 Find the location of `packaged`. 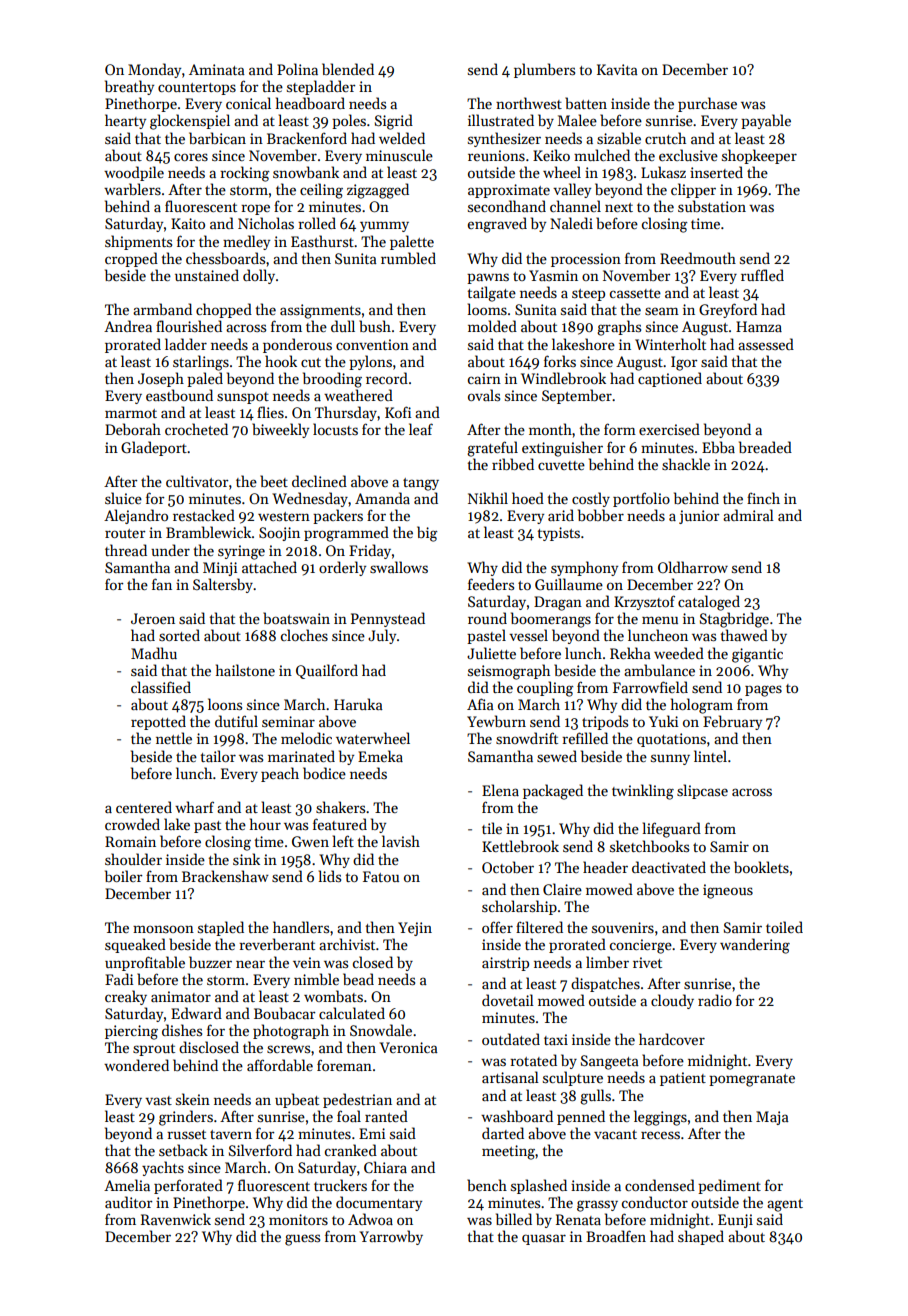

packaged is located at coordinates (553, 792).
